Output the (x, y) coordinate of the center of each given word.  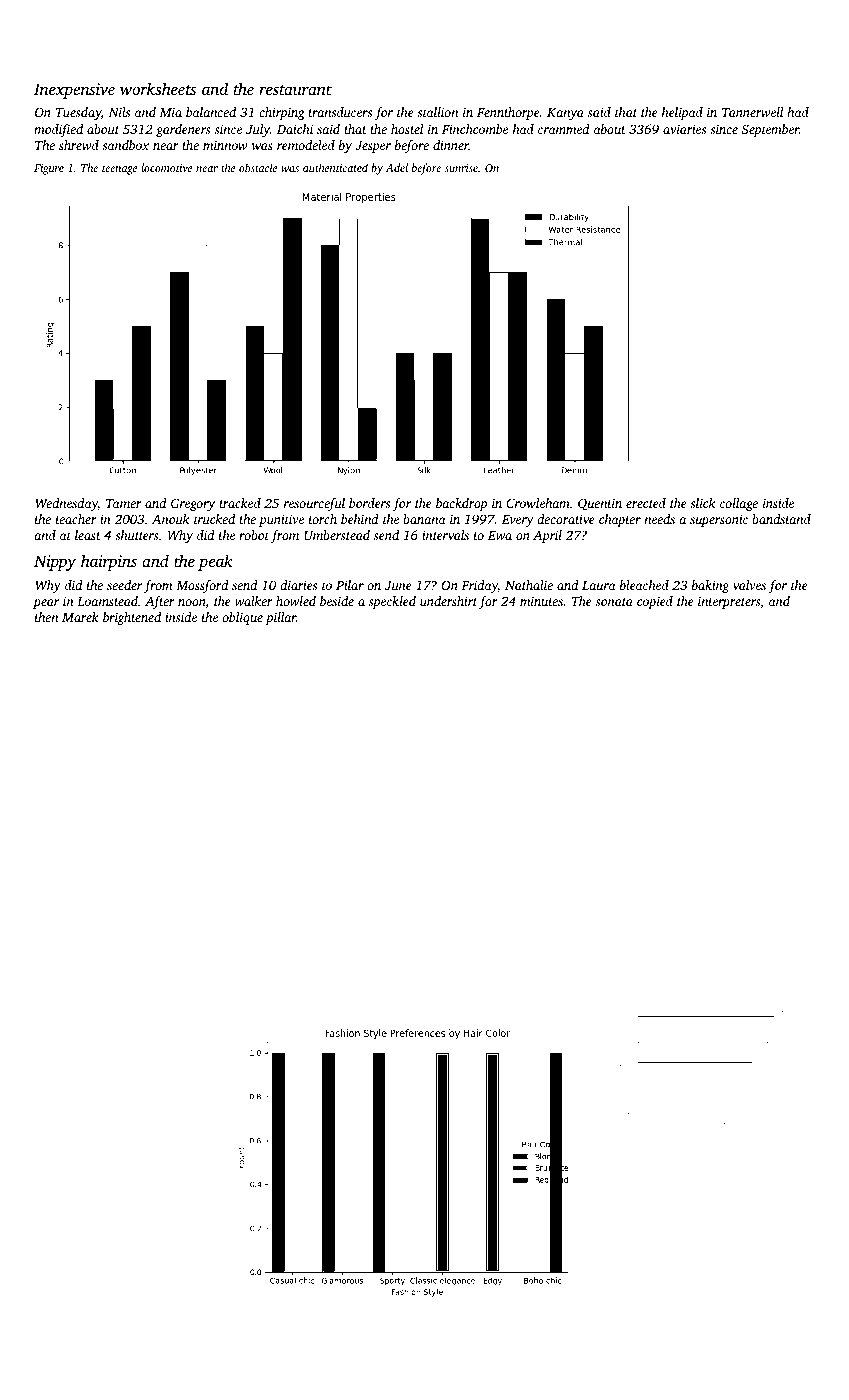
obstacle (258, 167)
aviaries (684, 129)
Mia (170, 112)
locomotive (167, 167)
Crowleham (538, 503)
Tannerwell (752, 112)
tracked (240, 503)
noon (192, 602)
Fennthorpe (508, 113)
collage (739, 504)
